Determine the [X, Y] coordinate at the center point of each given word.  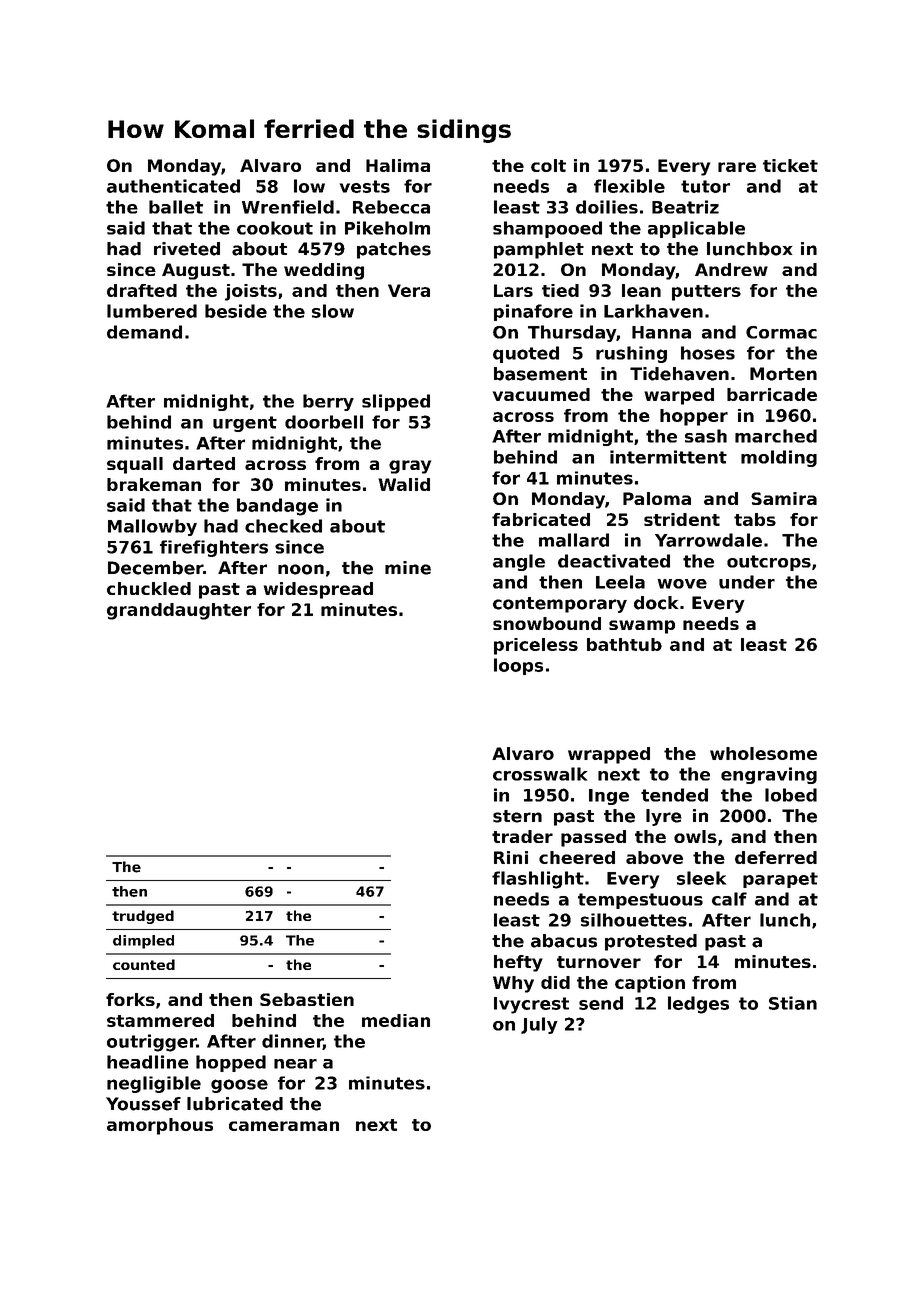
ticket [790, 165]
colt [548, 165]
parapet [780, 880]
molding [779, 458]
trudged [143, 917]
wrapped [609, 755]
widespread [318, 590]
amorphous [160, 1126]
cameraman [284, 1126]
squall [135, 465]
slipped [396, 402]
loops [518, 666]
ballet [176, 207]
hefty [518, 963]
